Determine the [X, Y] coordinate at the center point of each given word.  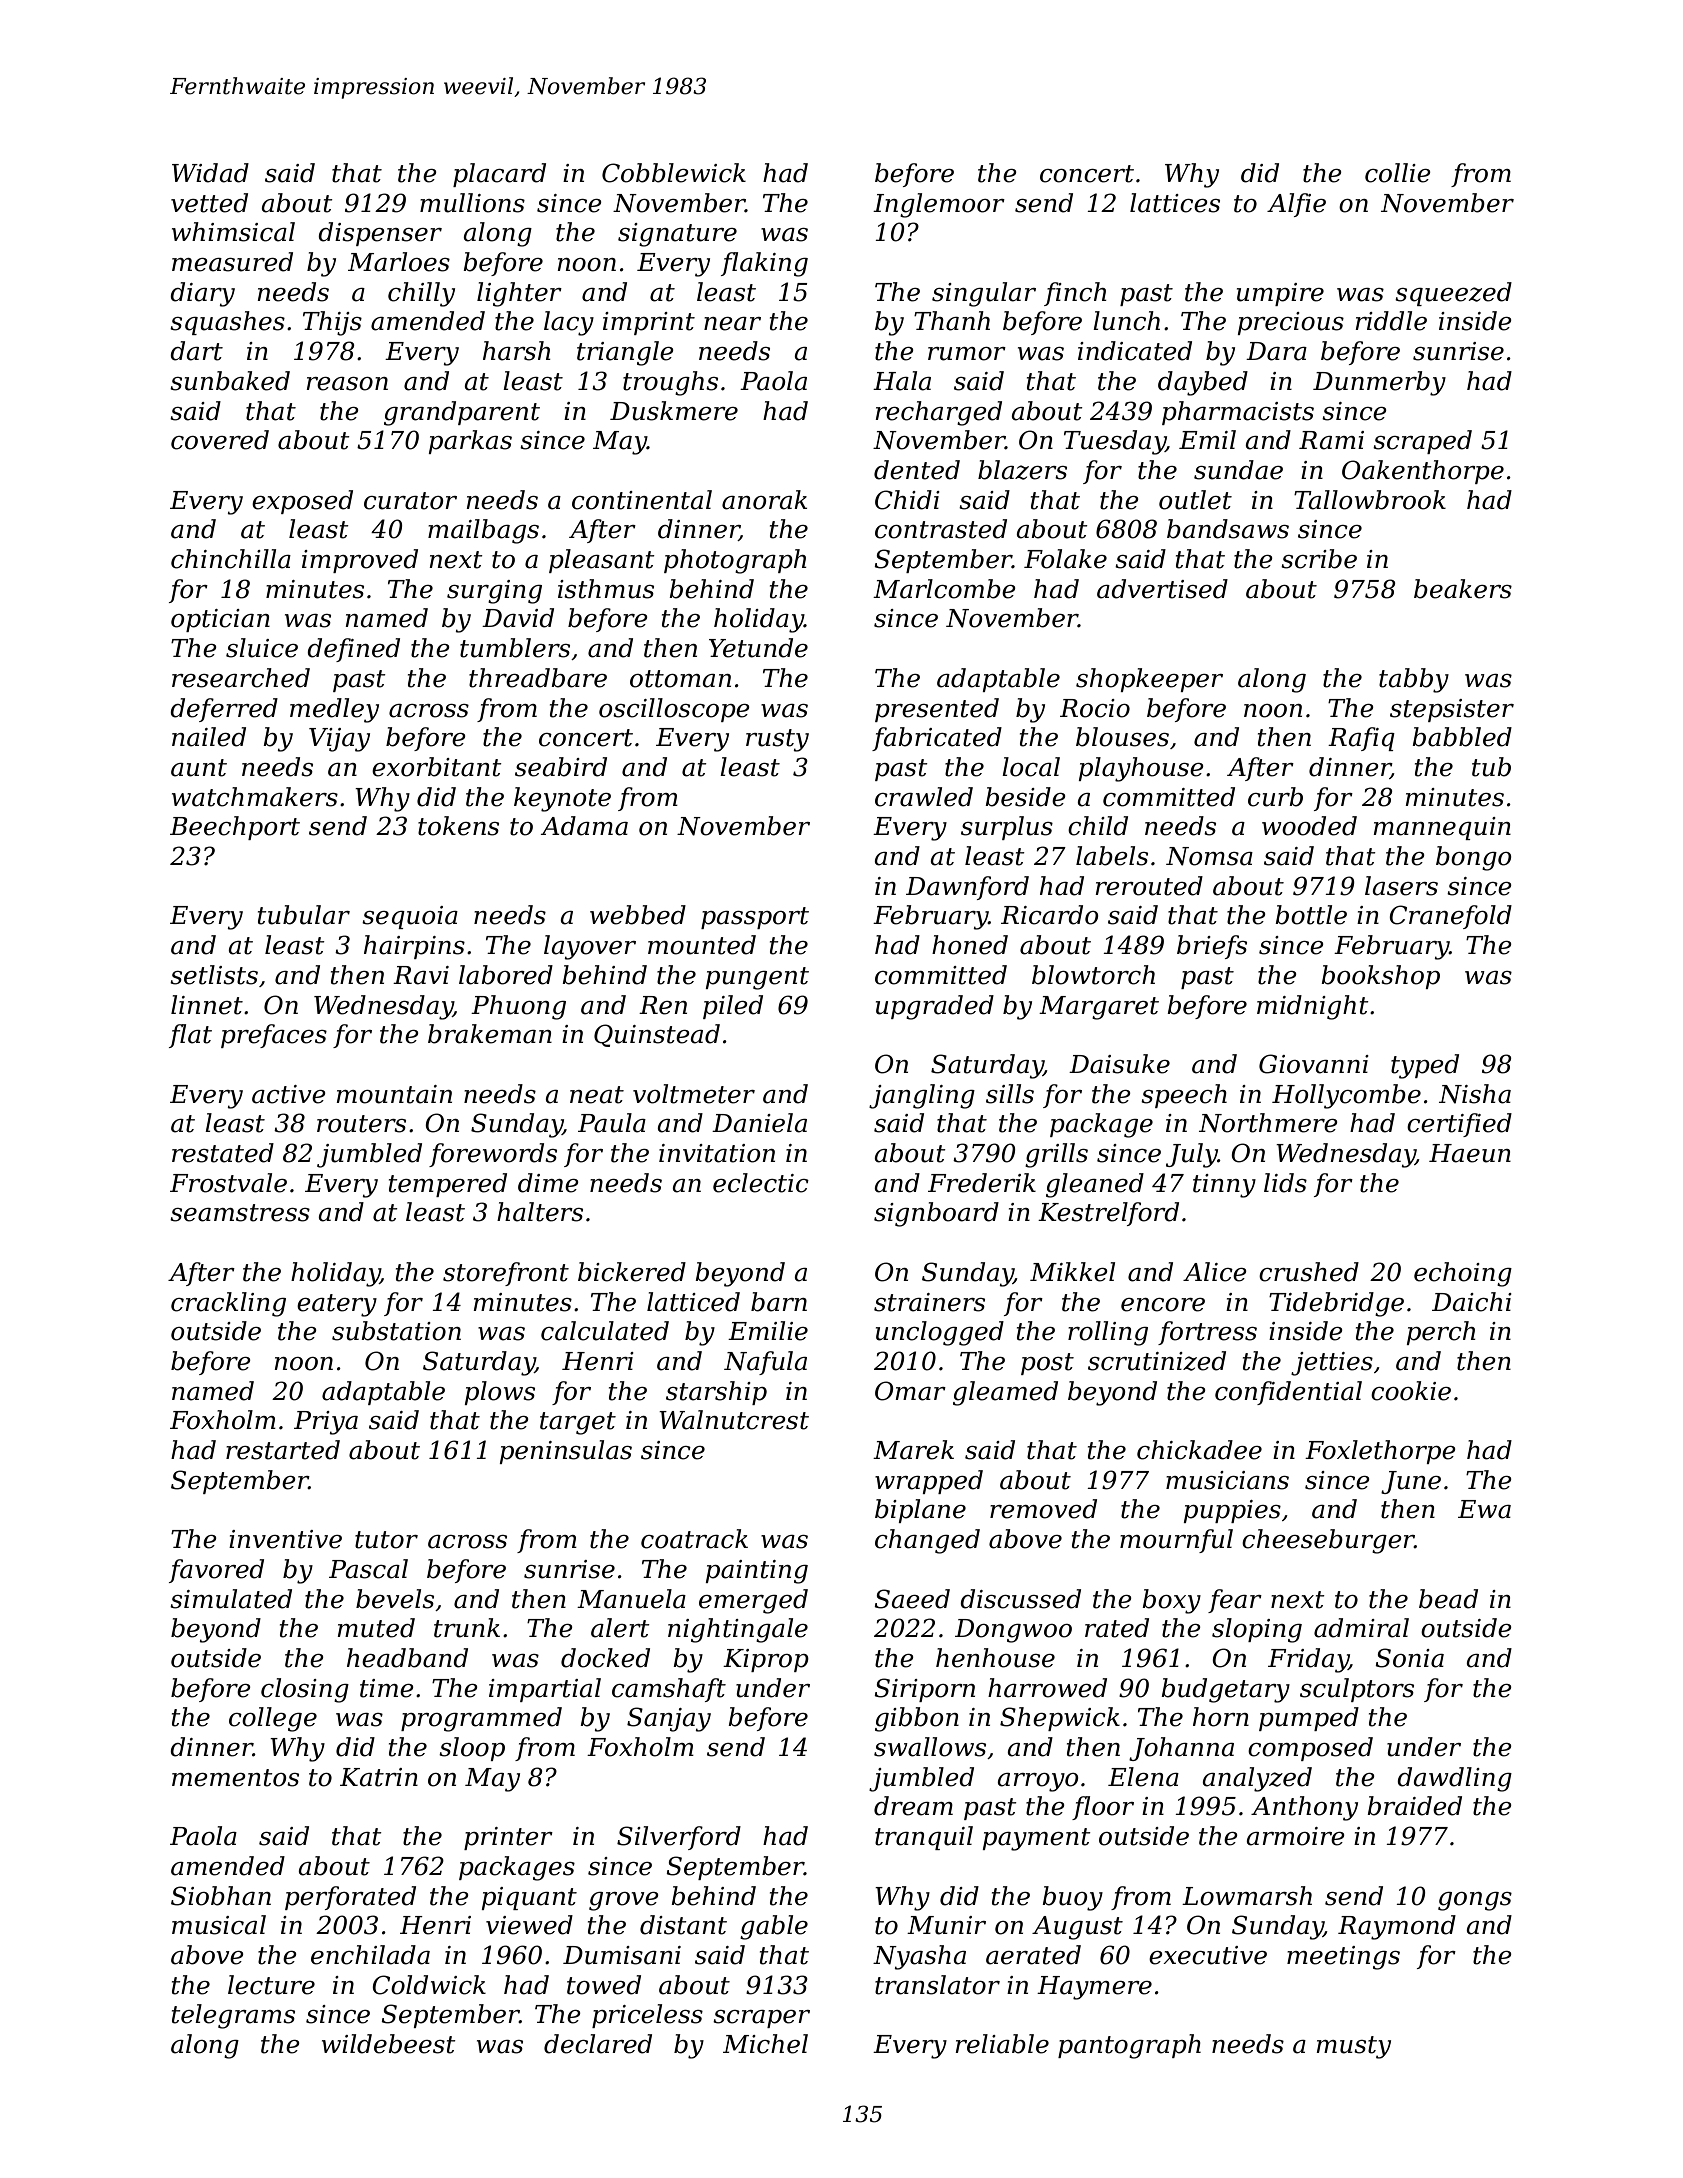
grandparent [462, 413]
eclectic [761, 1183]
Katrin [379, 1777]
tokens [458, 826]
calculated [605, 1331]
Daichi [1472, 1302]
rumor [967, 354]
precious [1291, 323]
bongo [1474, 858]
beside [1025, 797]
